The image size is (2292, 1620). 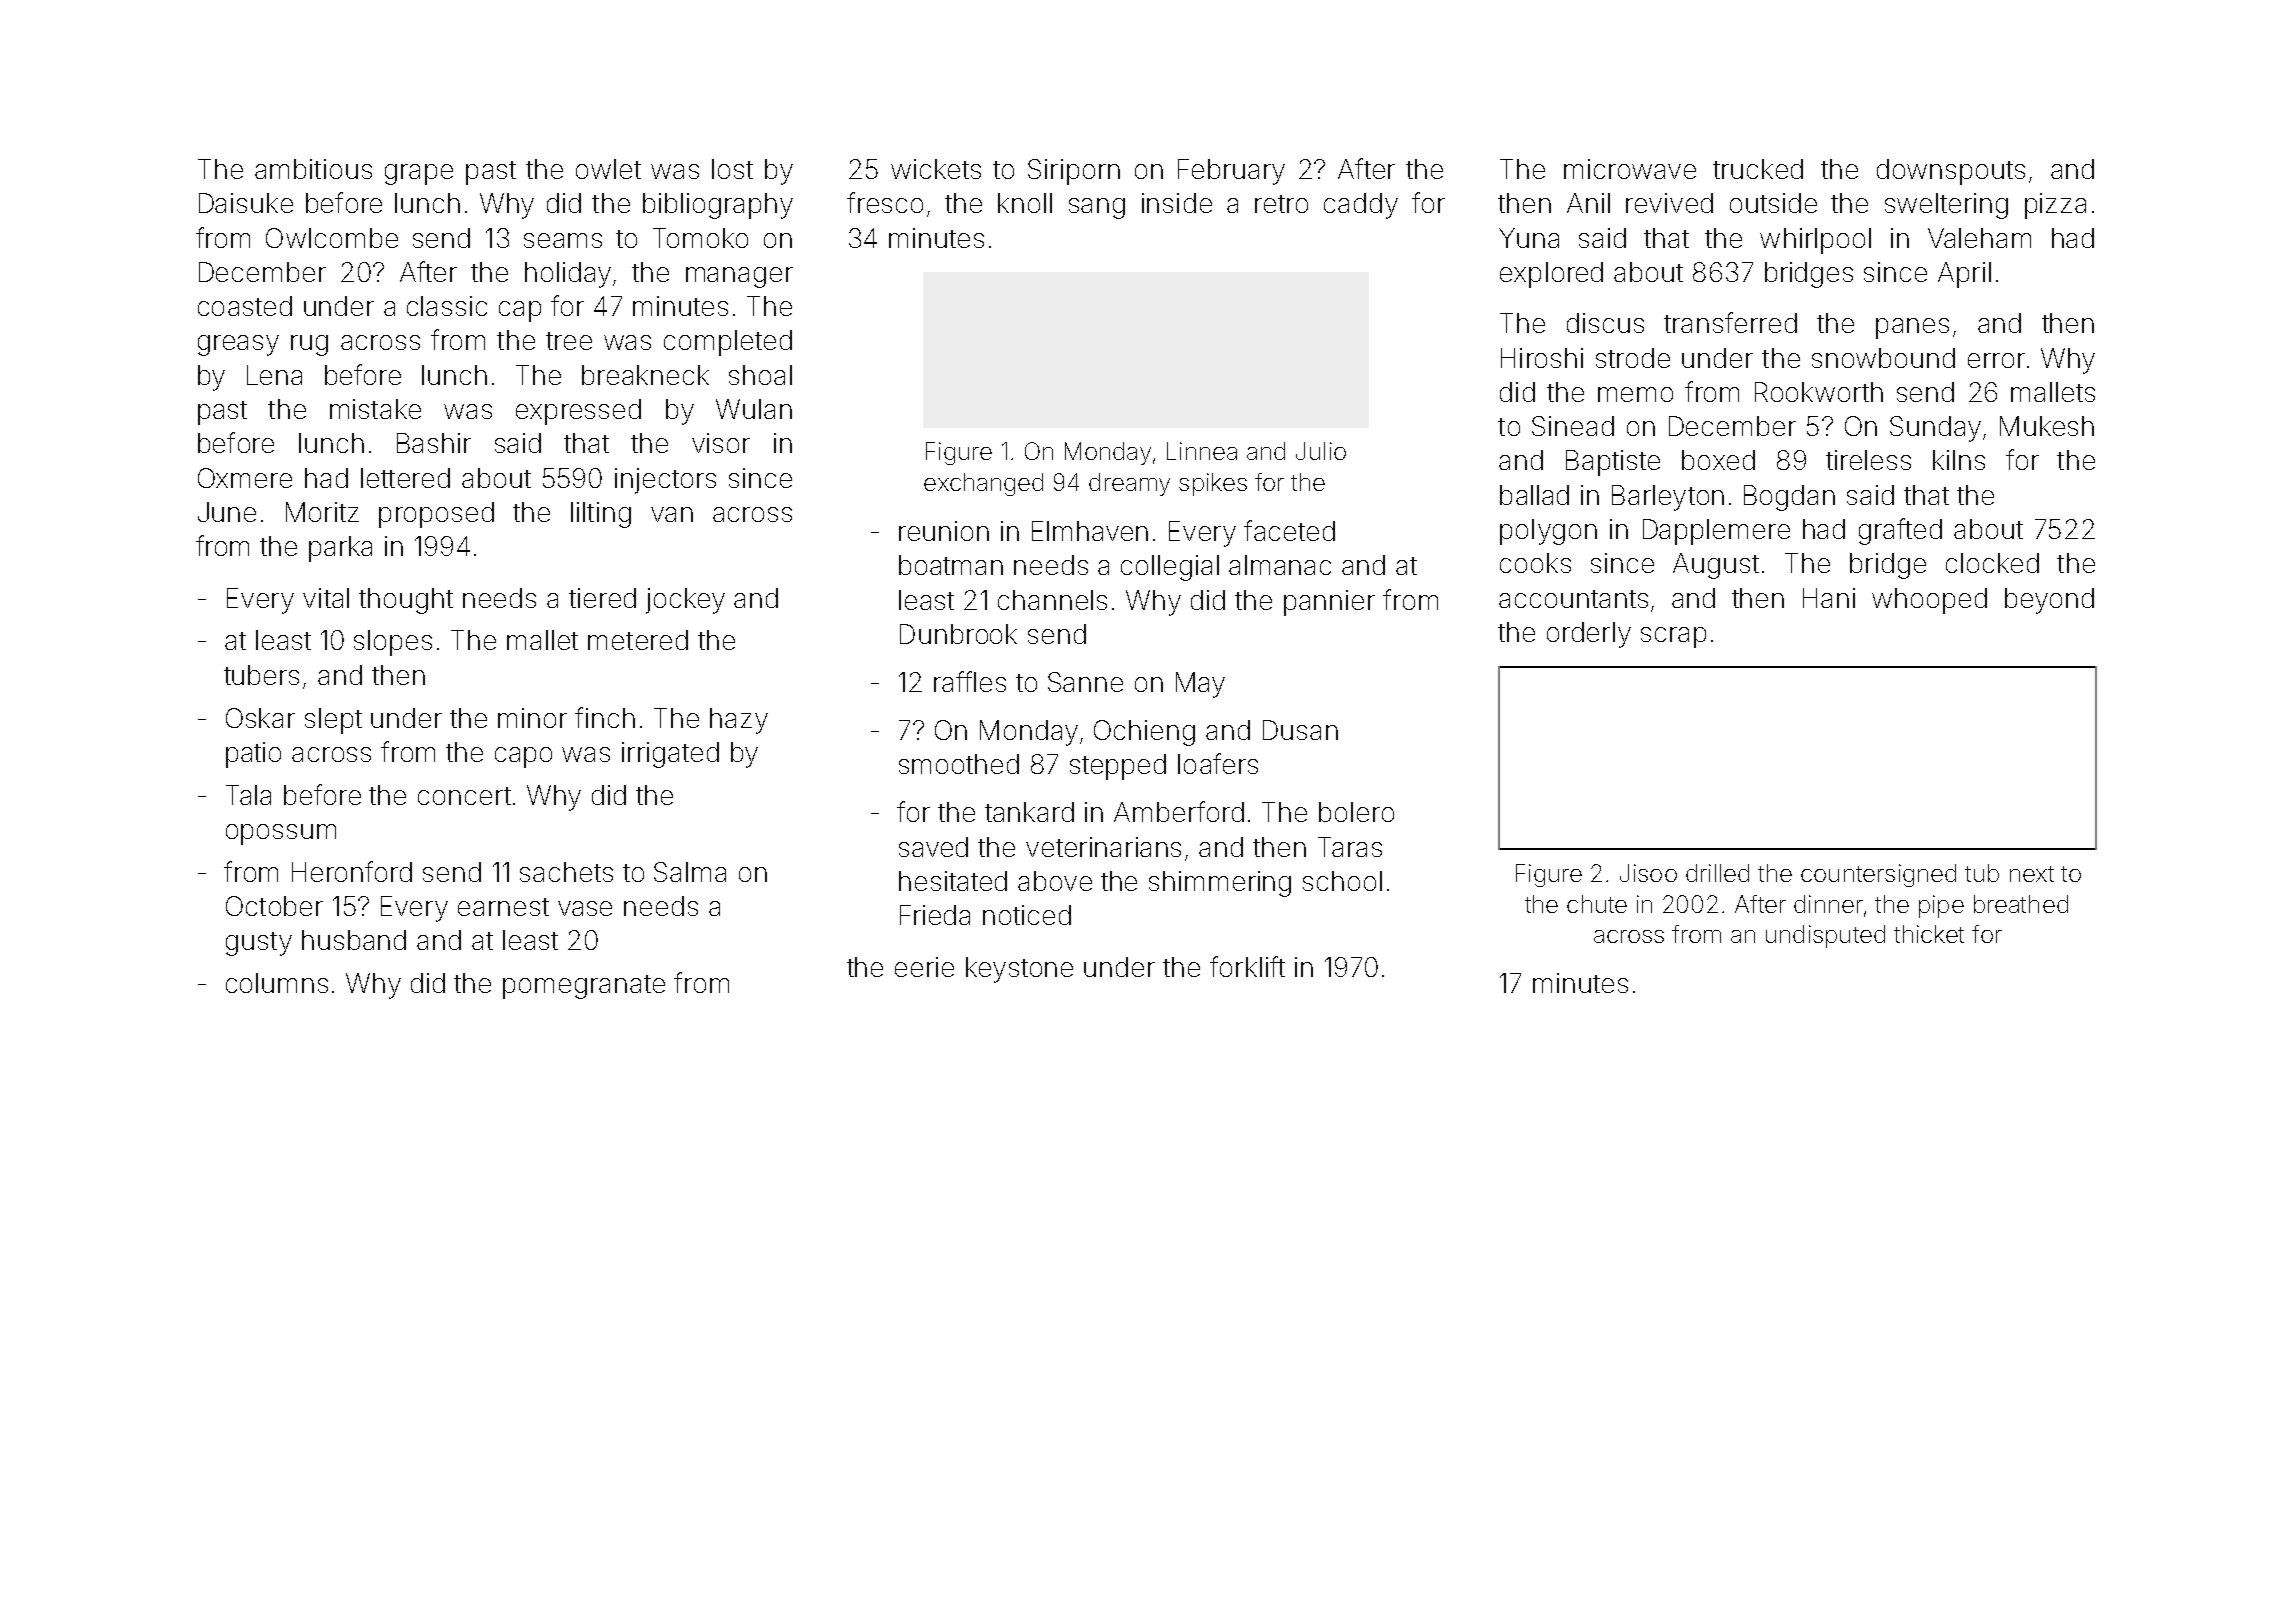 I want to click on vase, so click(x=585, y=908).
